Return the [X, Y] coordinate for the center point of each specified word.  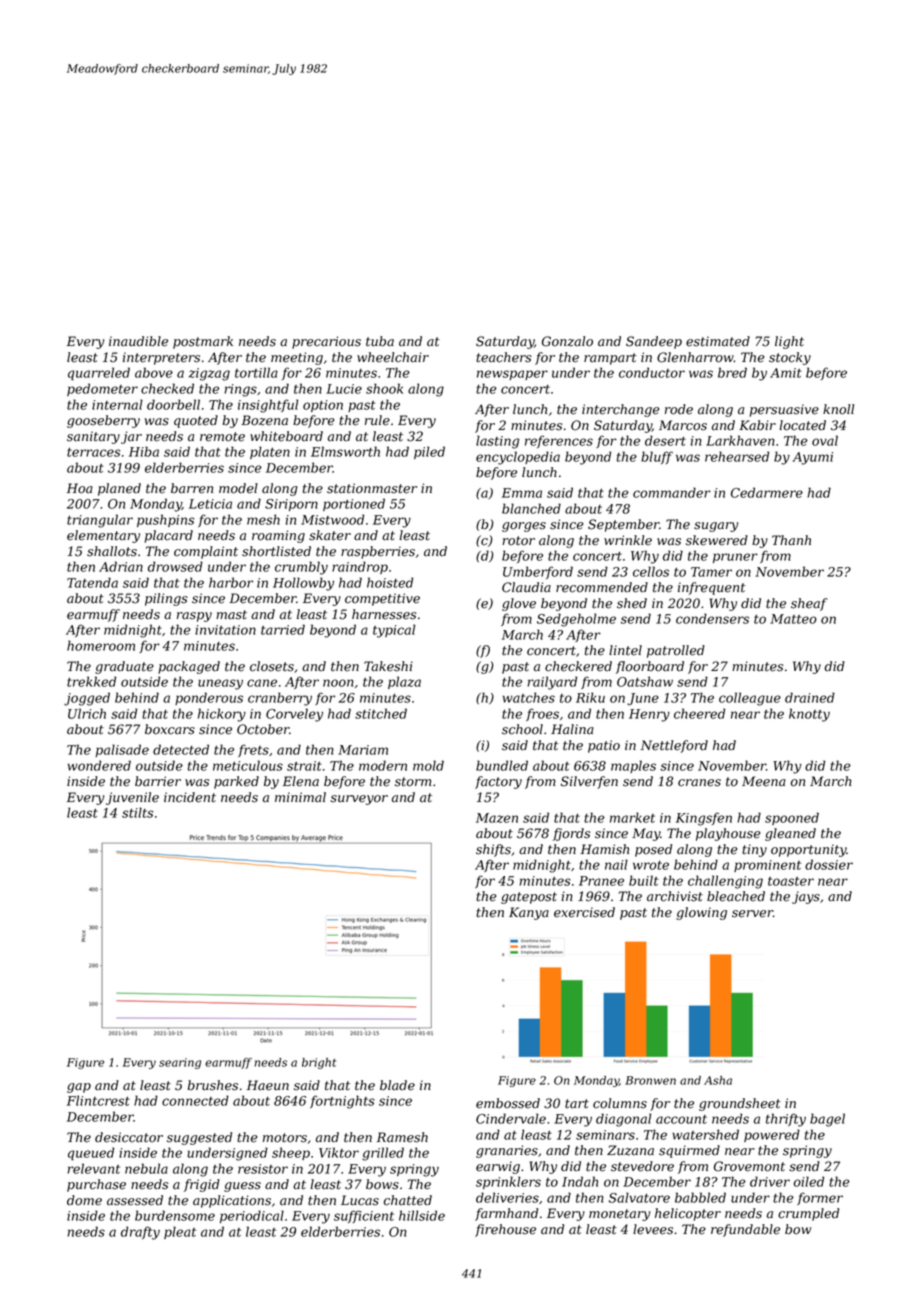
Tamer [711, 572]
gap [79, 1088]
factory [498, 782]
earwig [498, 1167]
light [789, 342]
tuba [380, 341]
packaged [189, 667]
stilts [137, 812]
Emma [522, 493]
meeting [297, 358]
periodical [252, 1216]
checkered [578, 666]
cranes [699, 783]
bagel [827, 1120]
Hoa [80, 488]
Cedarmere [767, 492]
